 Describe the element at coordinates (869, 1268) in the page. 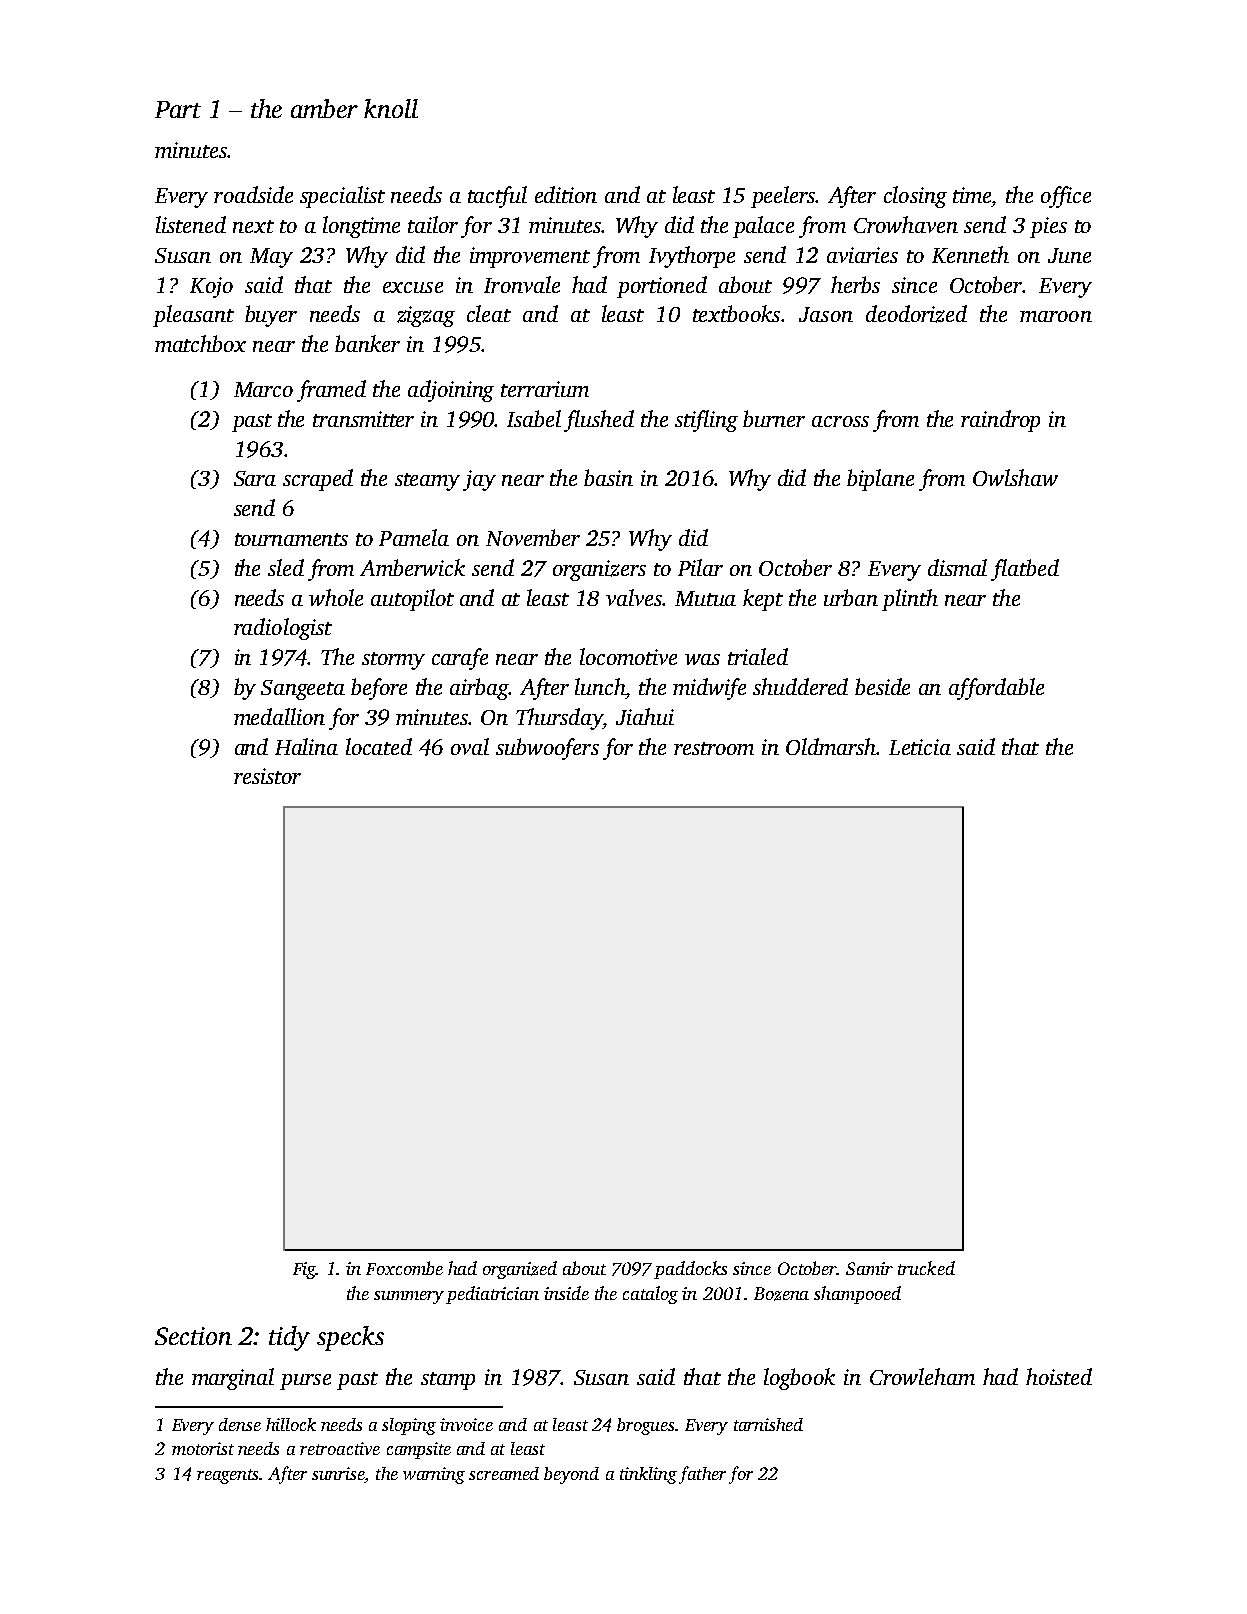

I see `Samir` at that location.
